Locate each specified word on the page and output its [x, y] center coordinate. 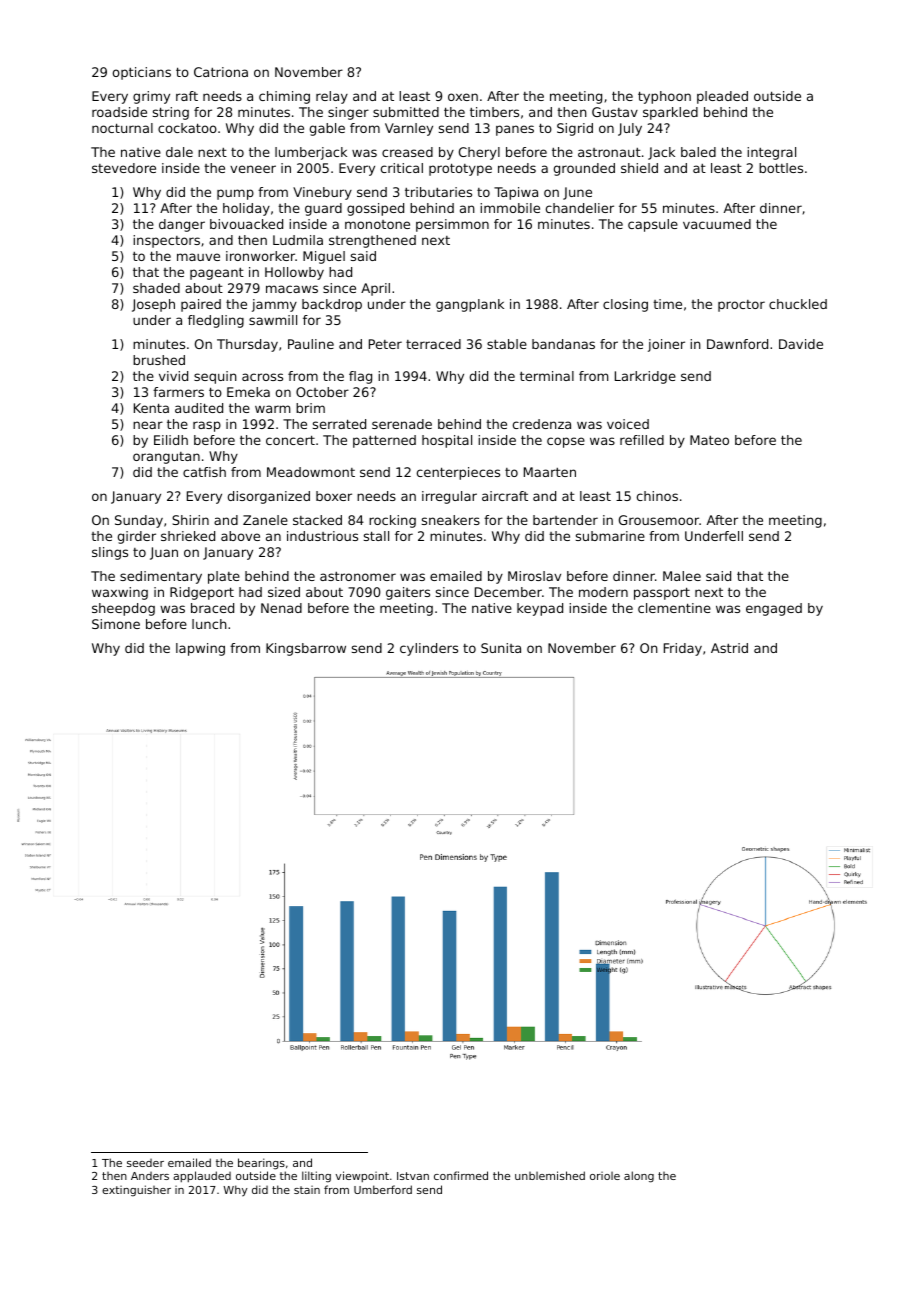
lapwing [200, 649]
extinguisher [136, 1191]
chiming [284, 97]
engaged [774, 609]
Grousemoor [659, 520]
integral [771, 153]
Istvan [413, 1176]
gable [327, 129]
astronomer [358, 576]
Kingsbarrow [306, 649]
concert [290, 440]
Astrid [729, 648]
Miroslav [534, 576]
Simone [116, 624]
